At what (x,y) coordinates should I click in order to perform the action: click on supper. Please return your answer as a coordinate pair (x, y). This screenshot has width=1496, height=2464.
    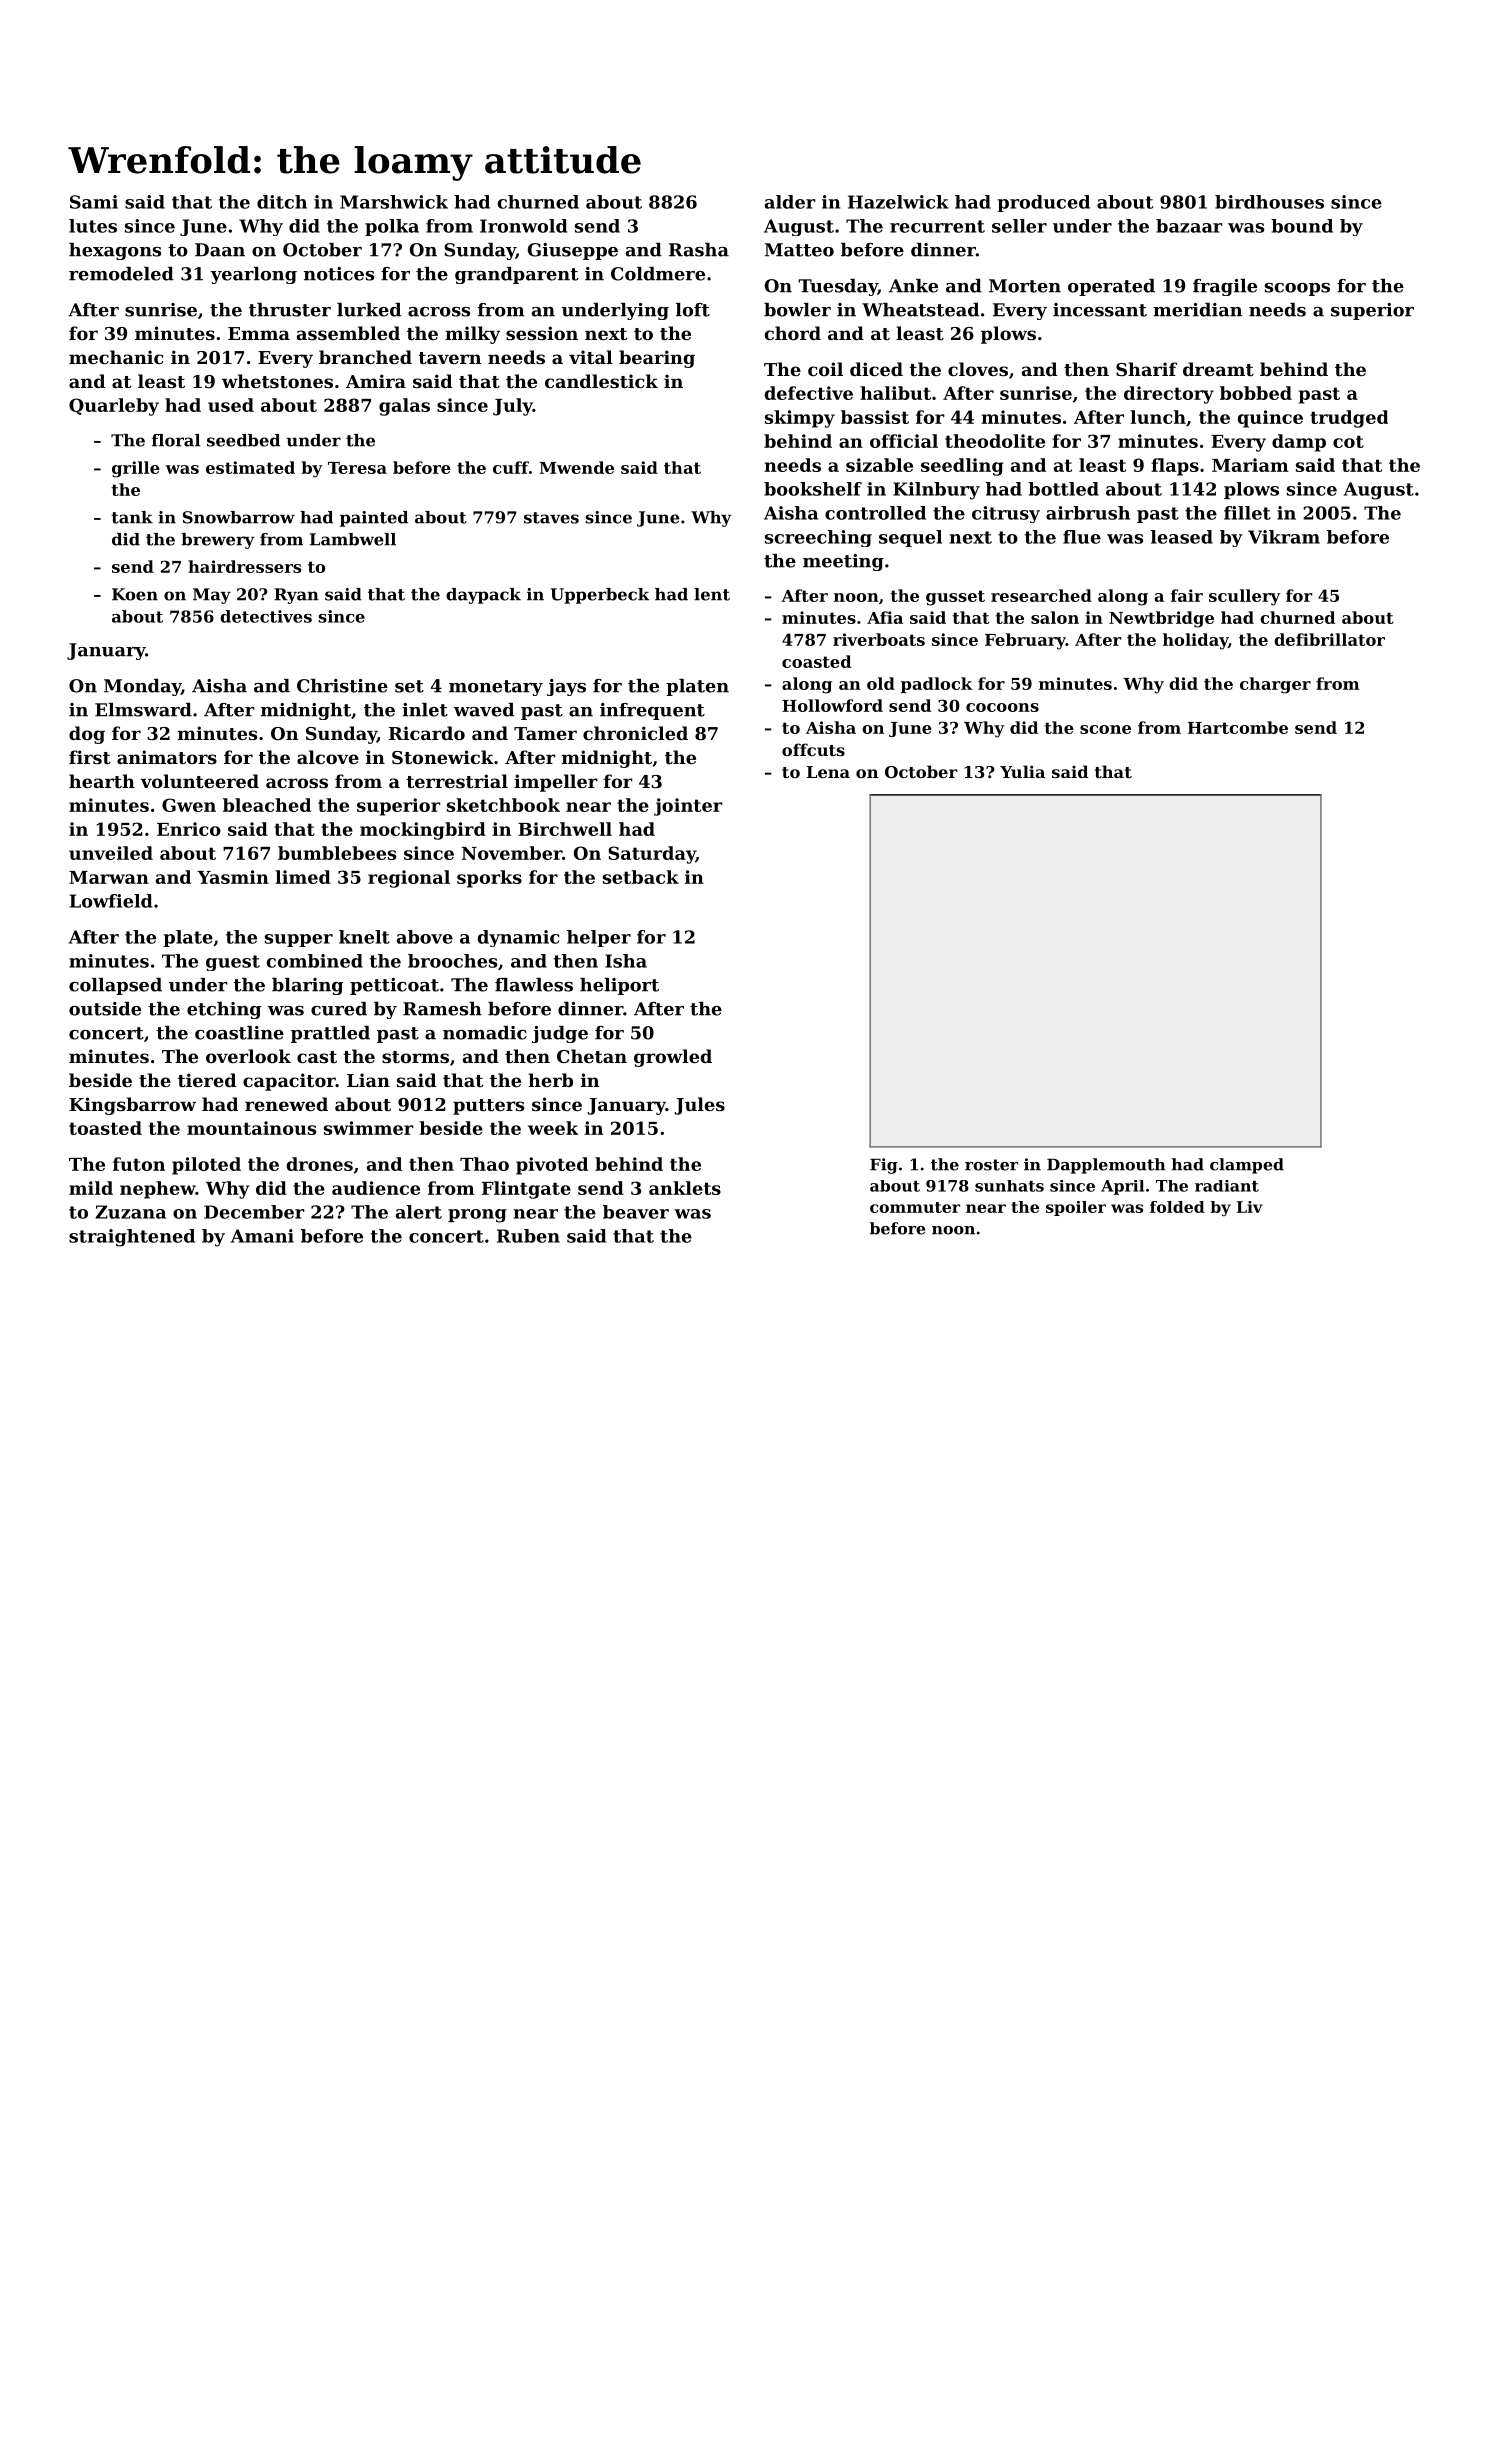
    Looking at the image, I should click on (299, 940).
